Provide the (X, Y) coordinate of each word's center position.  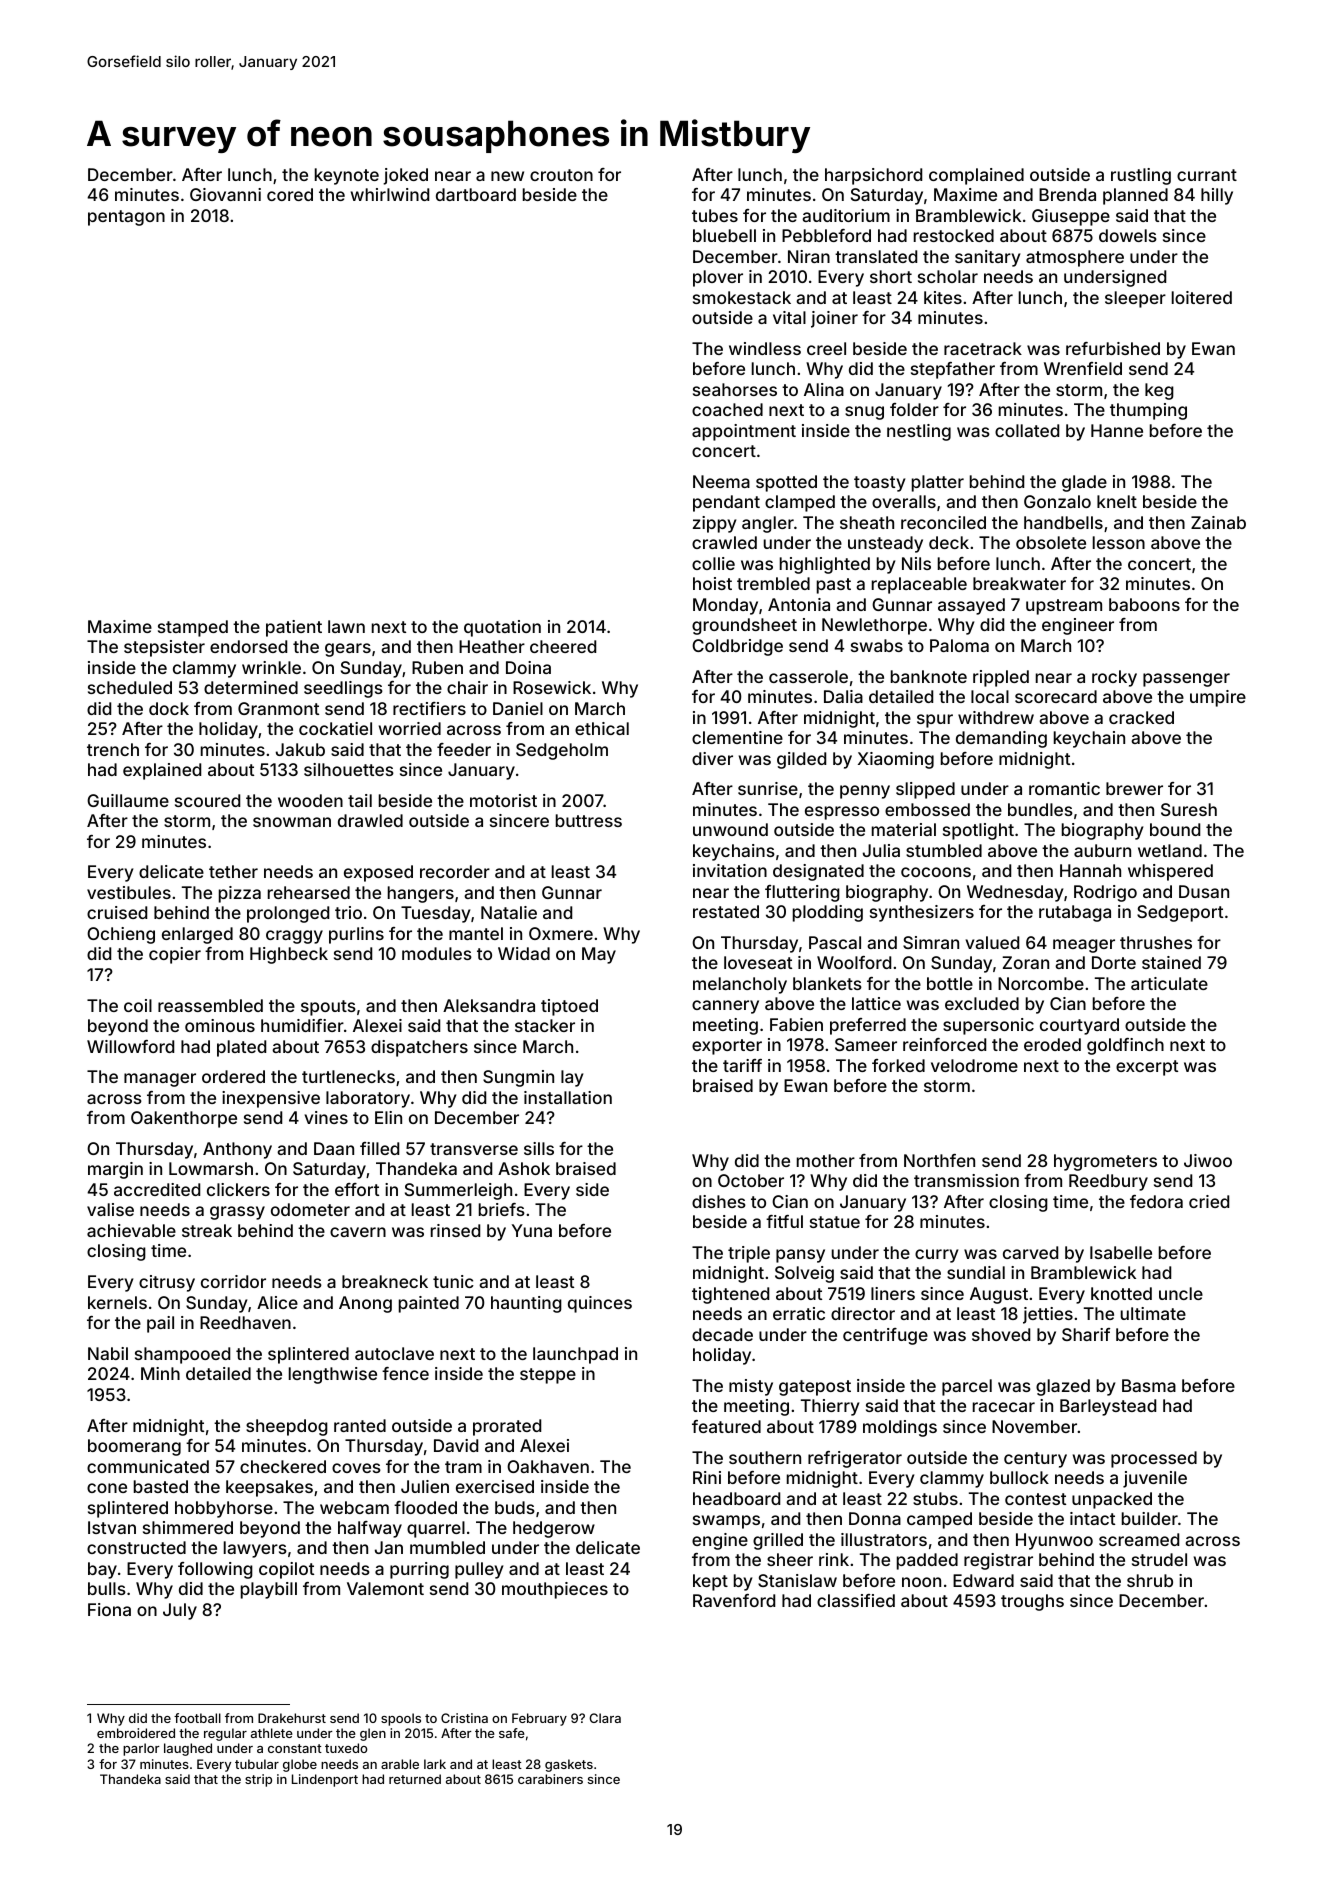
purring (419, 1570)
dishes (719, 1201)
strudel (1159, 1559)
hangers (421, 894)
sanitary (987, 258)
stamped (193, 628)
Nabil (108, 1353)
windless (765, 348)
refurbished (1113, 348)
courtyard (1079, 1026)
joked (405, 176)
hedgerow (554, 1529)
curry (936, 1256)
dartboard (476, 194)
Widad (524, 953)
